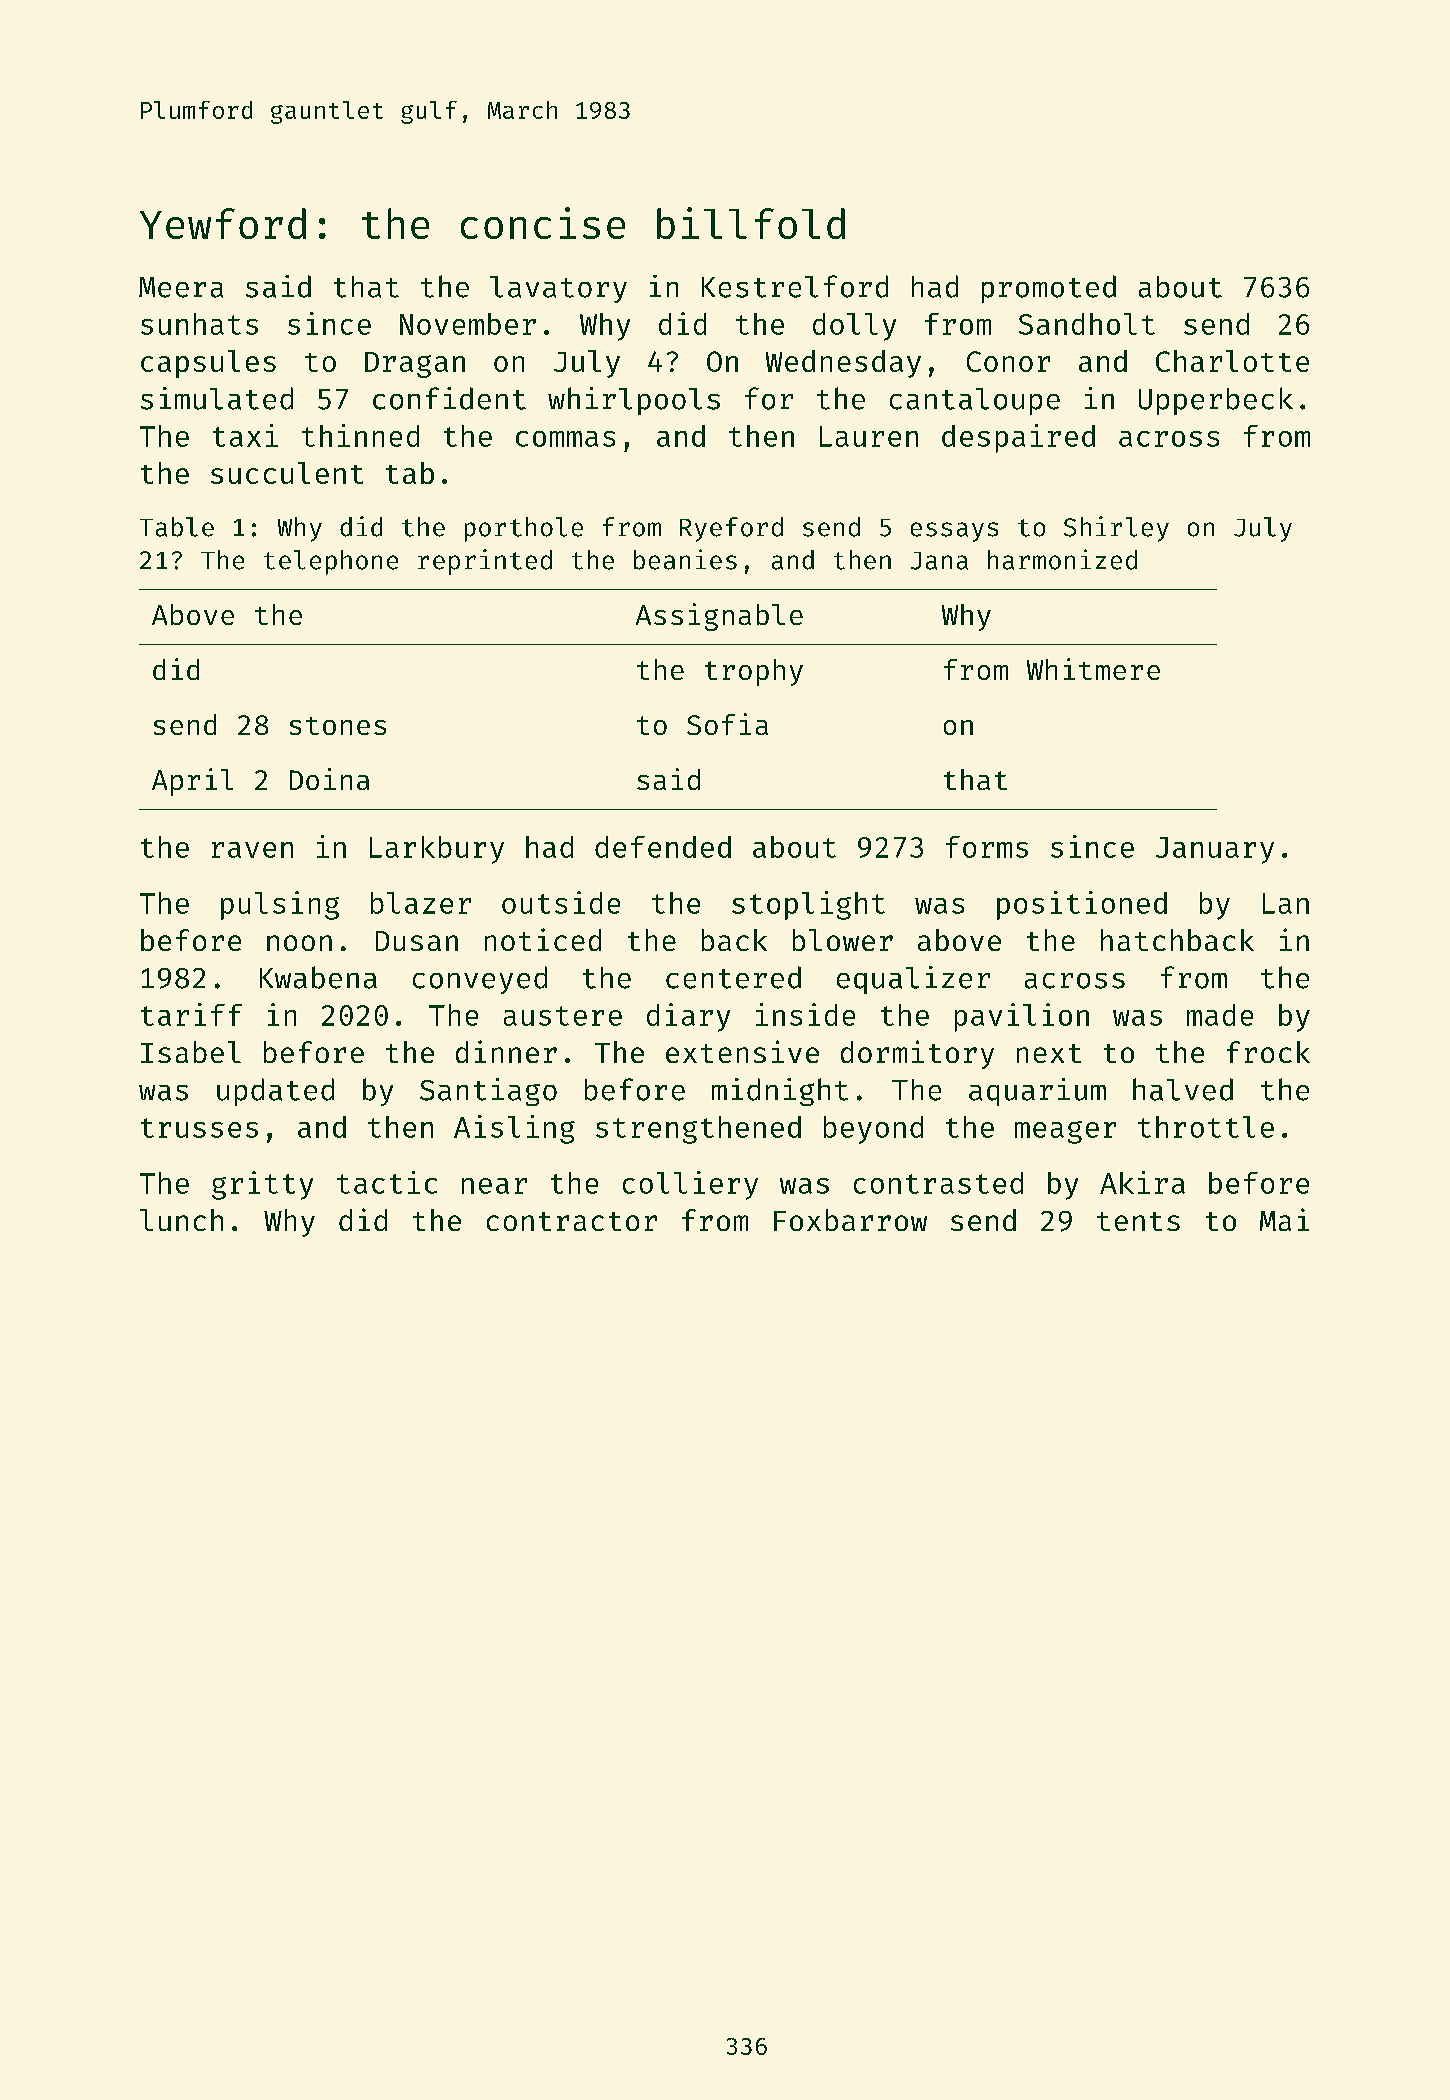 The height and width of the document is (2100, 1450). What do you see at coordinates (1062, 559) in the document?
I see `harmonized` at bounding box center [1062, 559].
